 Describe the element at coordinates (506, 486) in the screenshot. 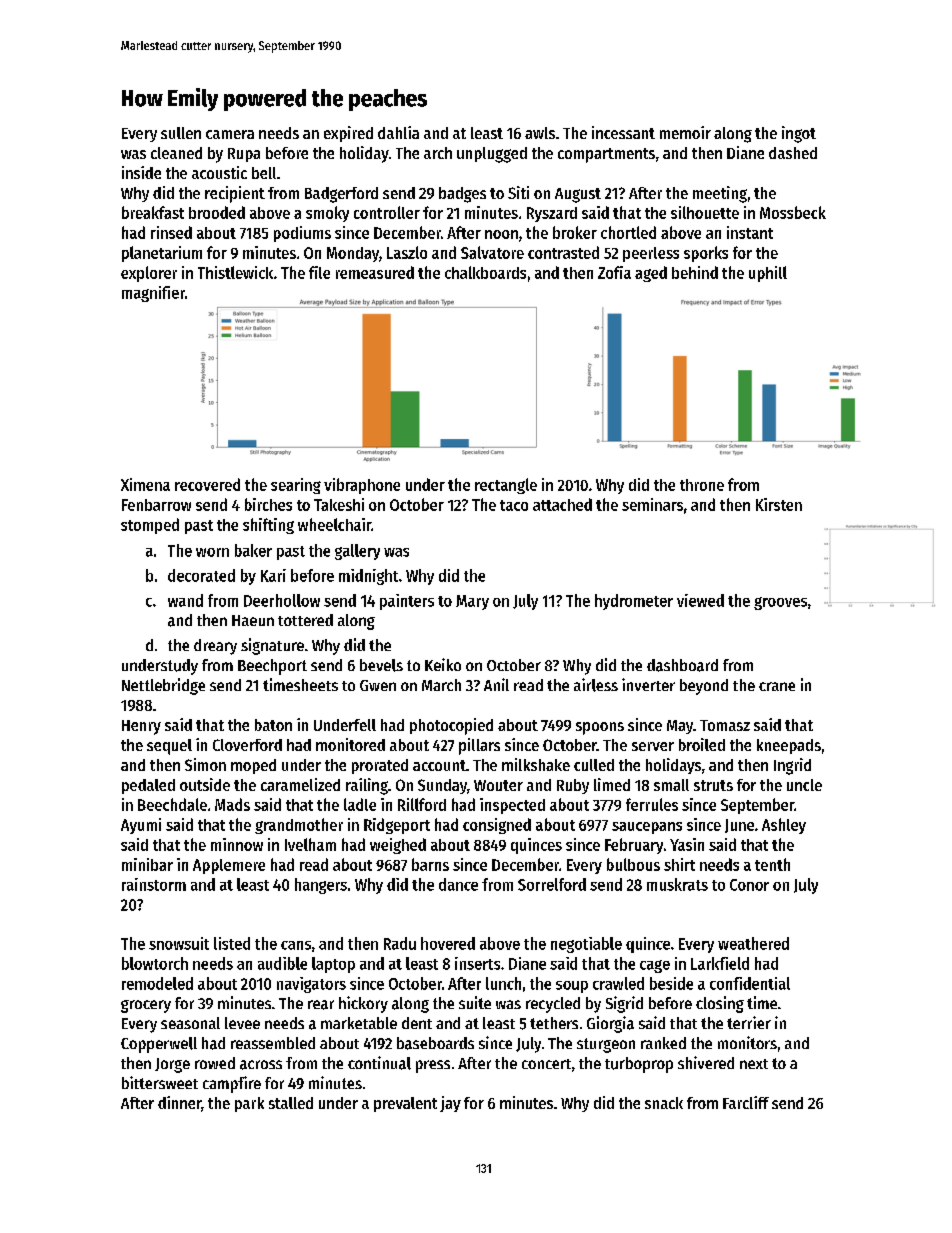

I see `rectangle` at that location.
